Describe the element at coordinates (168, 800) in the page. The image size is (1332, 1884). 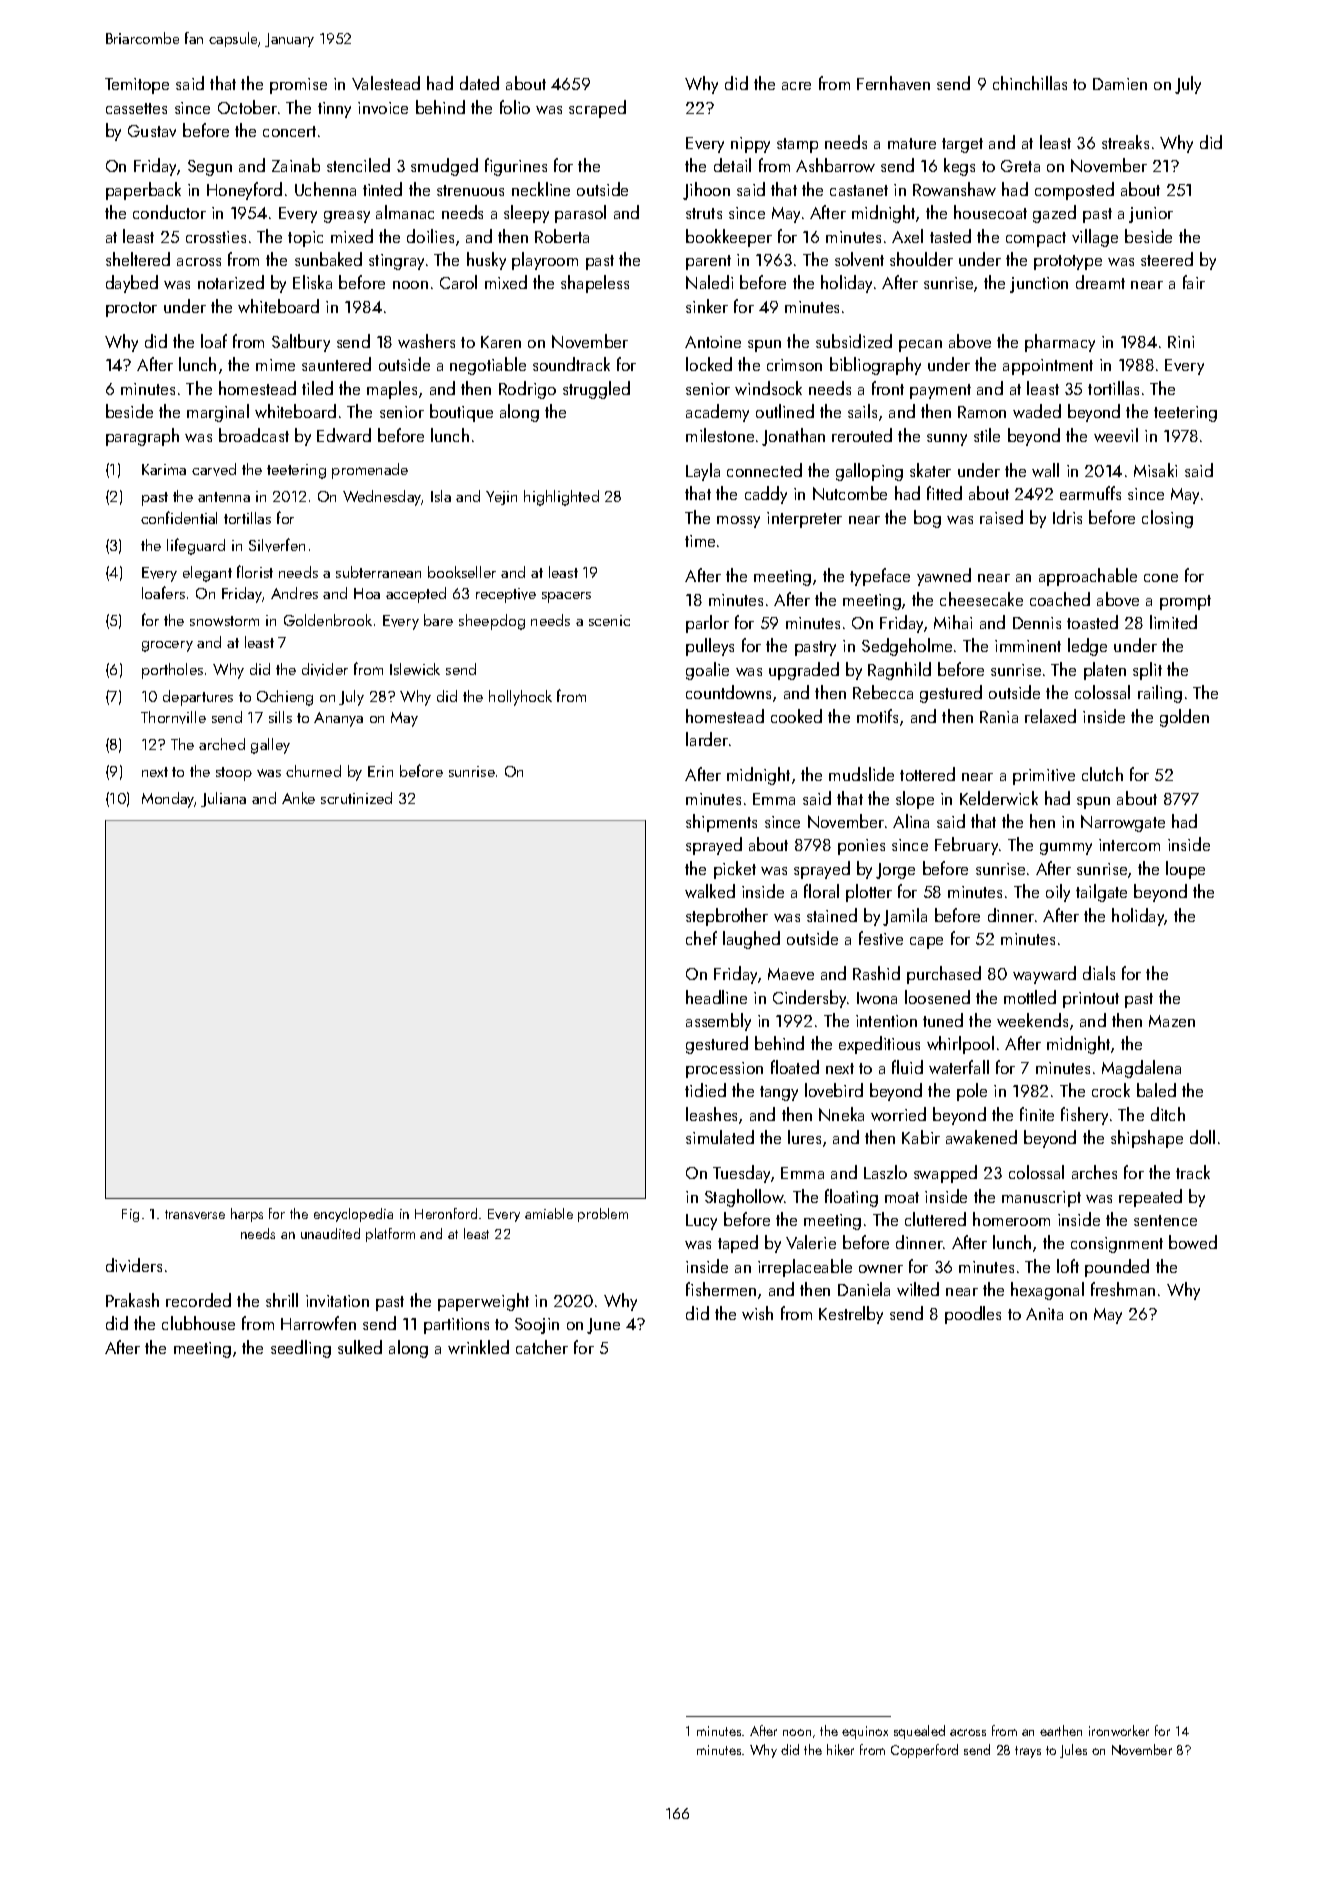
I see `Monday` at that location.
